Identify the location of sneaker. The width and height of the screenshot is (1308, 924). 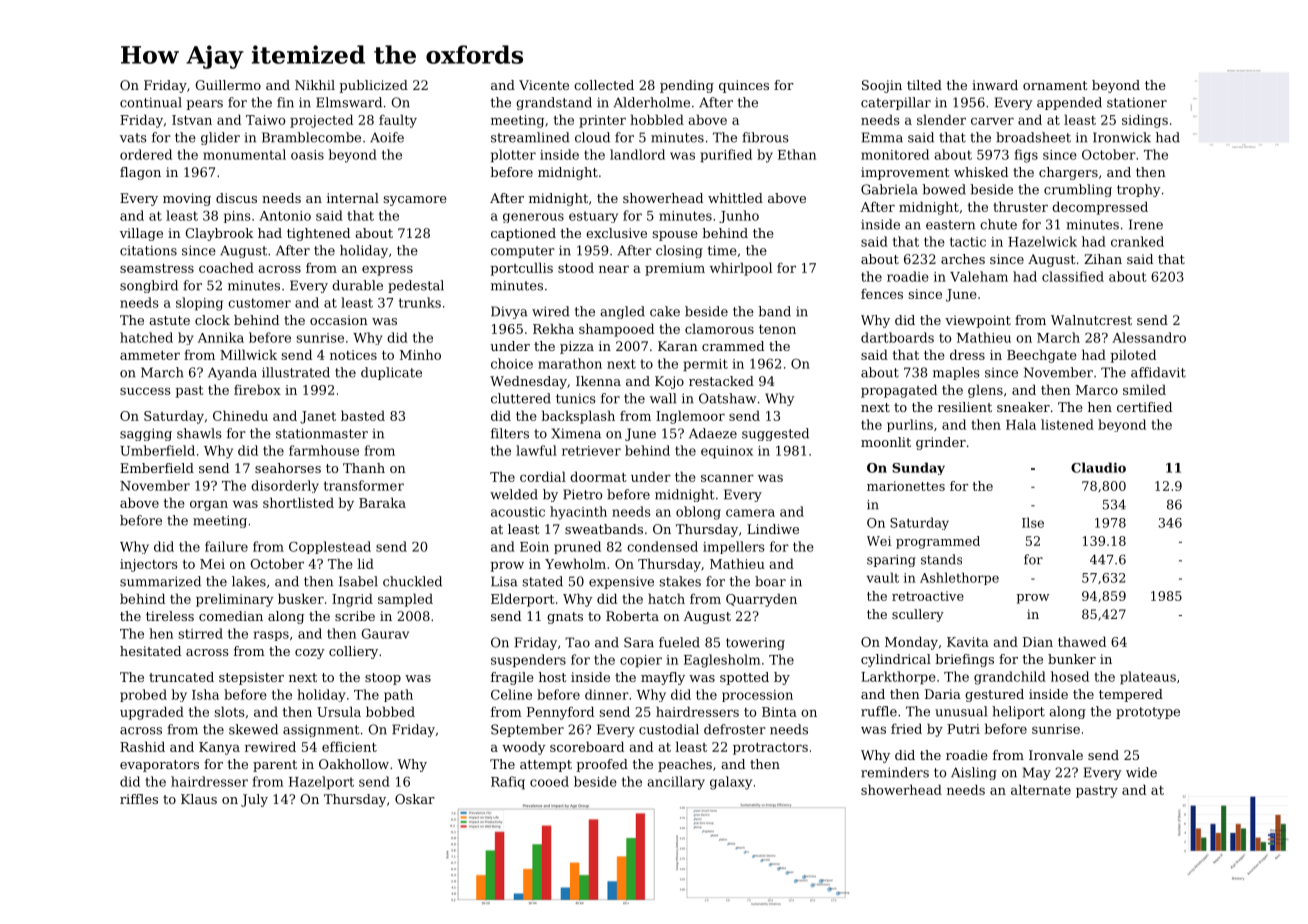
(1023, 407).
